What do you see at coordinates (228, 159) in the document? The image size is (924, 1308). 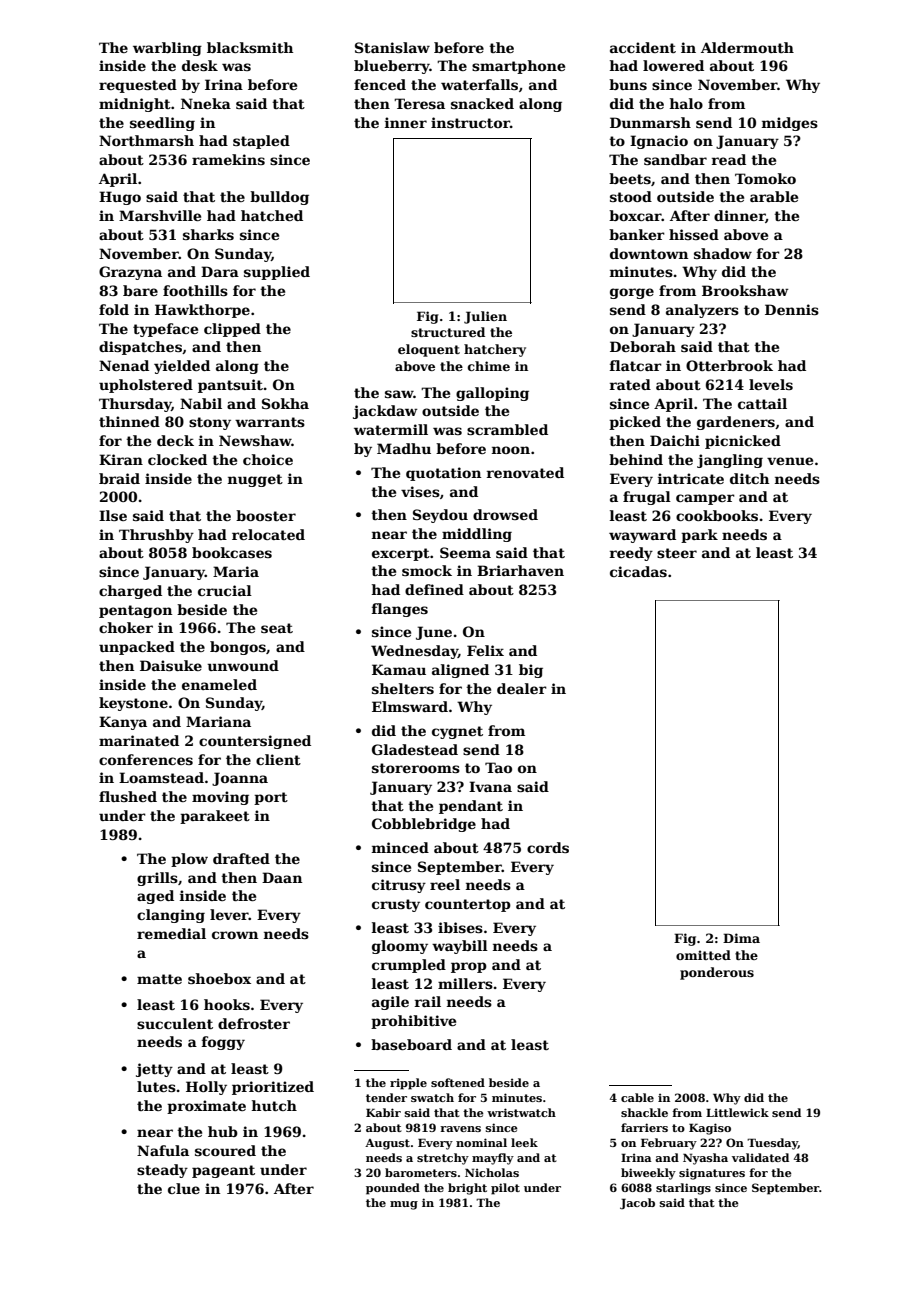 I see `ramekins` at bounding box center [228, 159].
